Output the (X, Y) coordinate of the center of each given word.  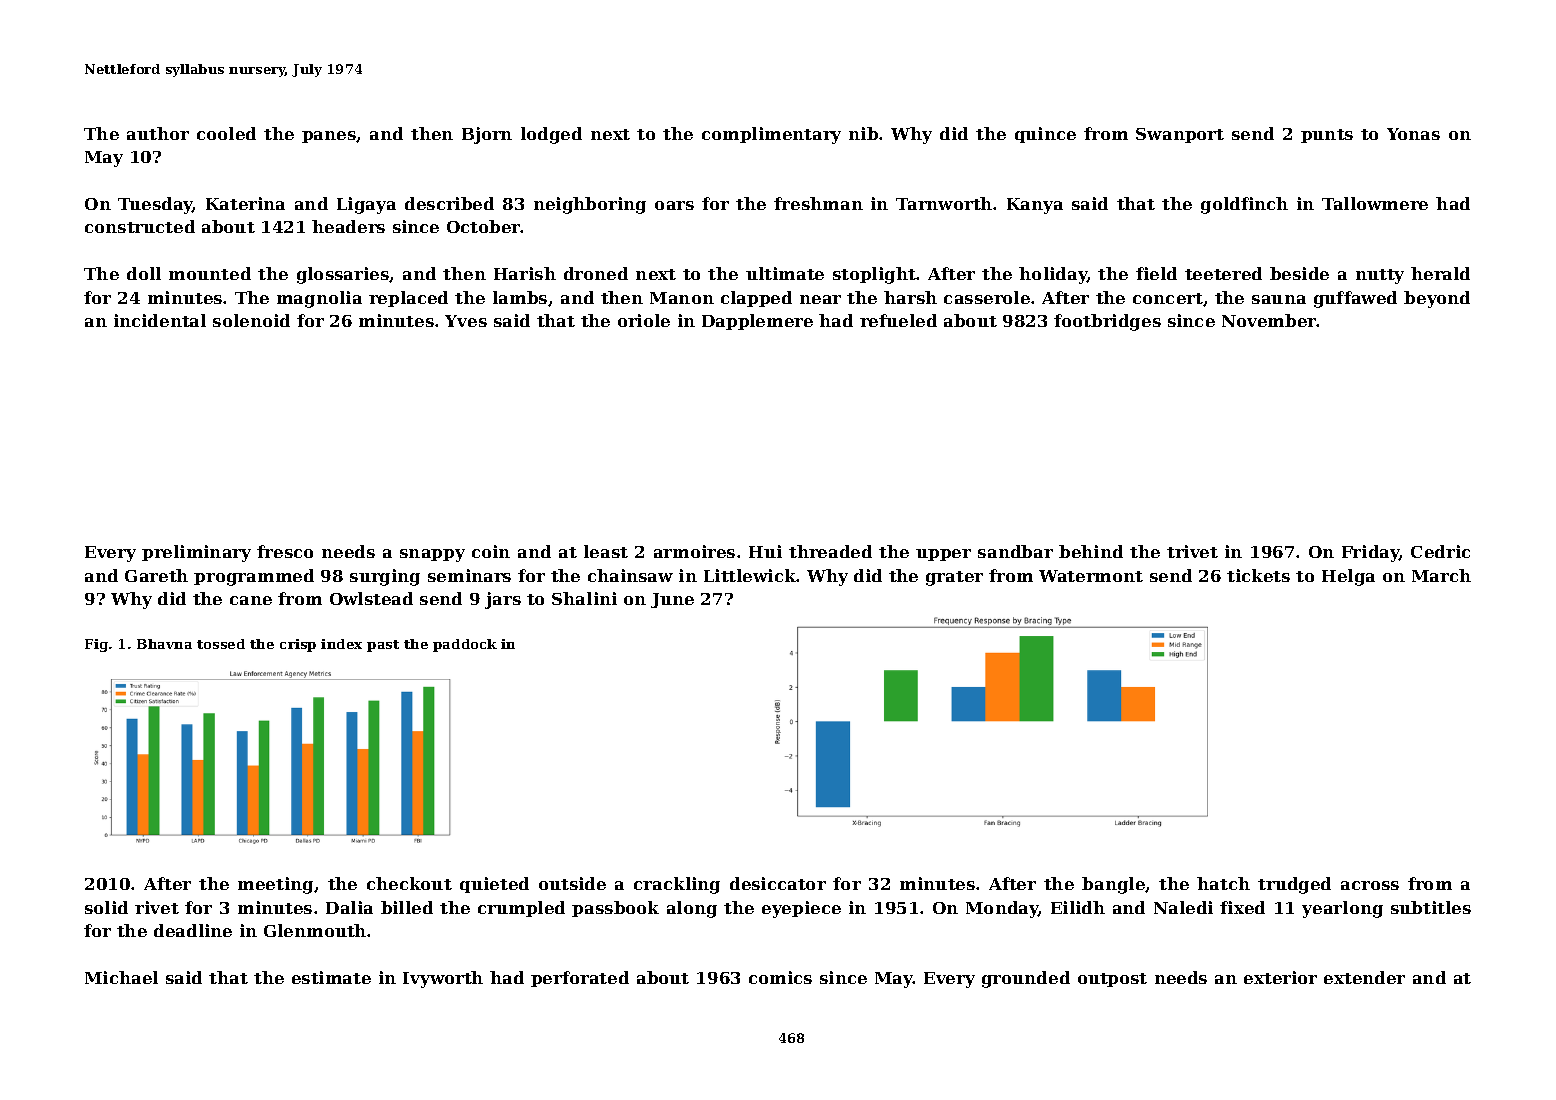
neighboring (590, 205)
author (158, 133)
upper (943, 555)
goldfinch (1244, 205)
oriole (644, 320)
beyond (1437, 299)
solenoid (251, 320)
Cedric (1440, 551)
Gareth (156, 575)
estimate (331, 977)
